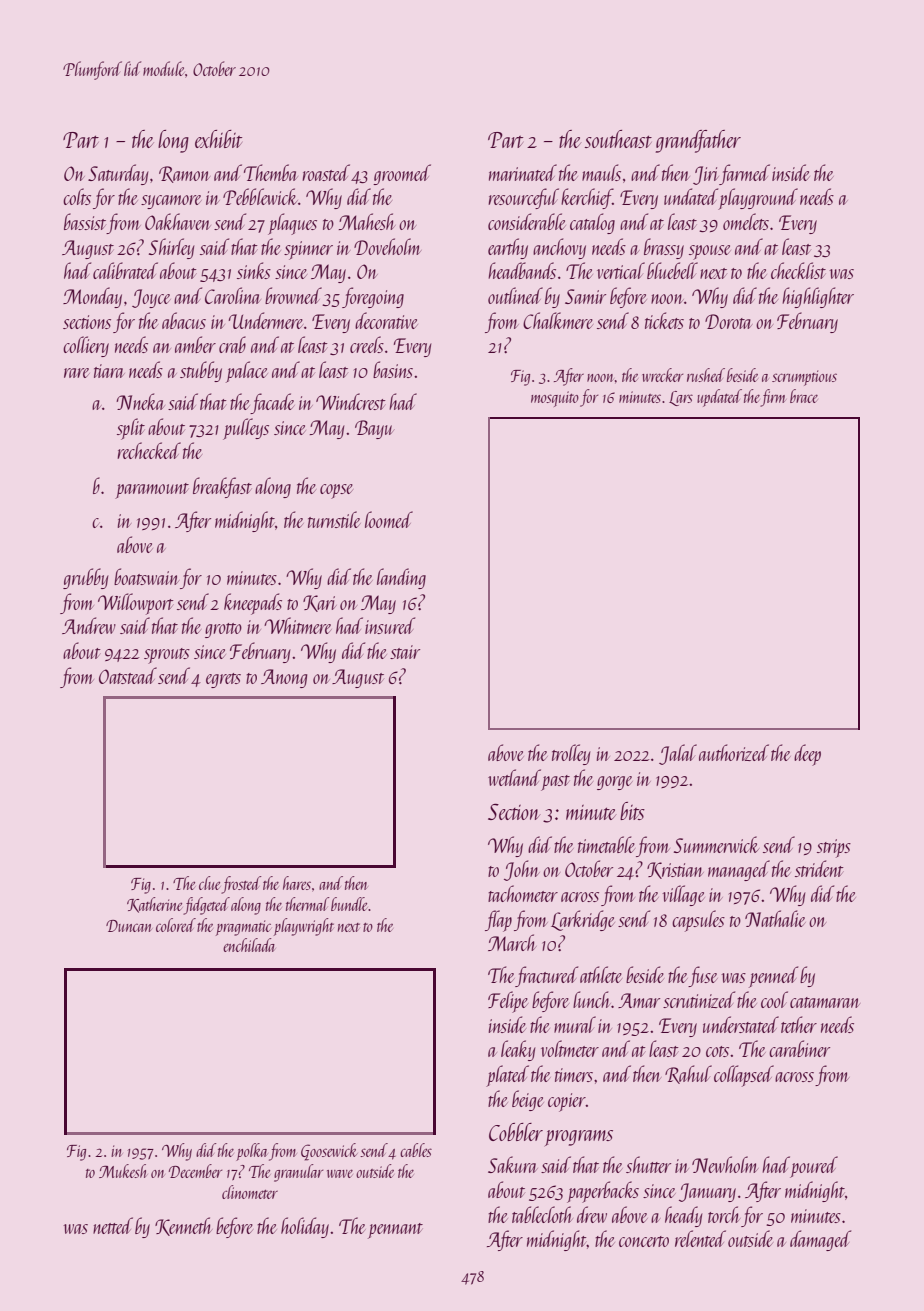 This document has height=1311, width=924. Describe the element at coordinates (744, 174) in the document. I see `farmed` at that location.
